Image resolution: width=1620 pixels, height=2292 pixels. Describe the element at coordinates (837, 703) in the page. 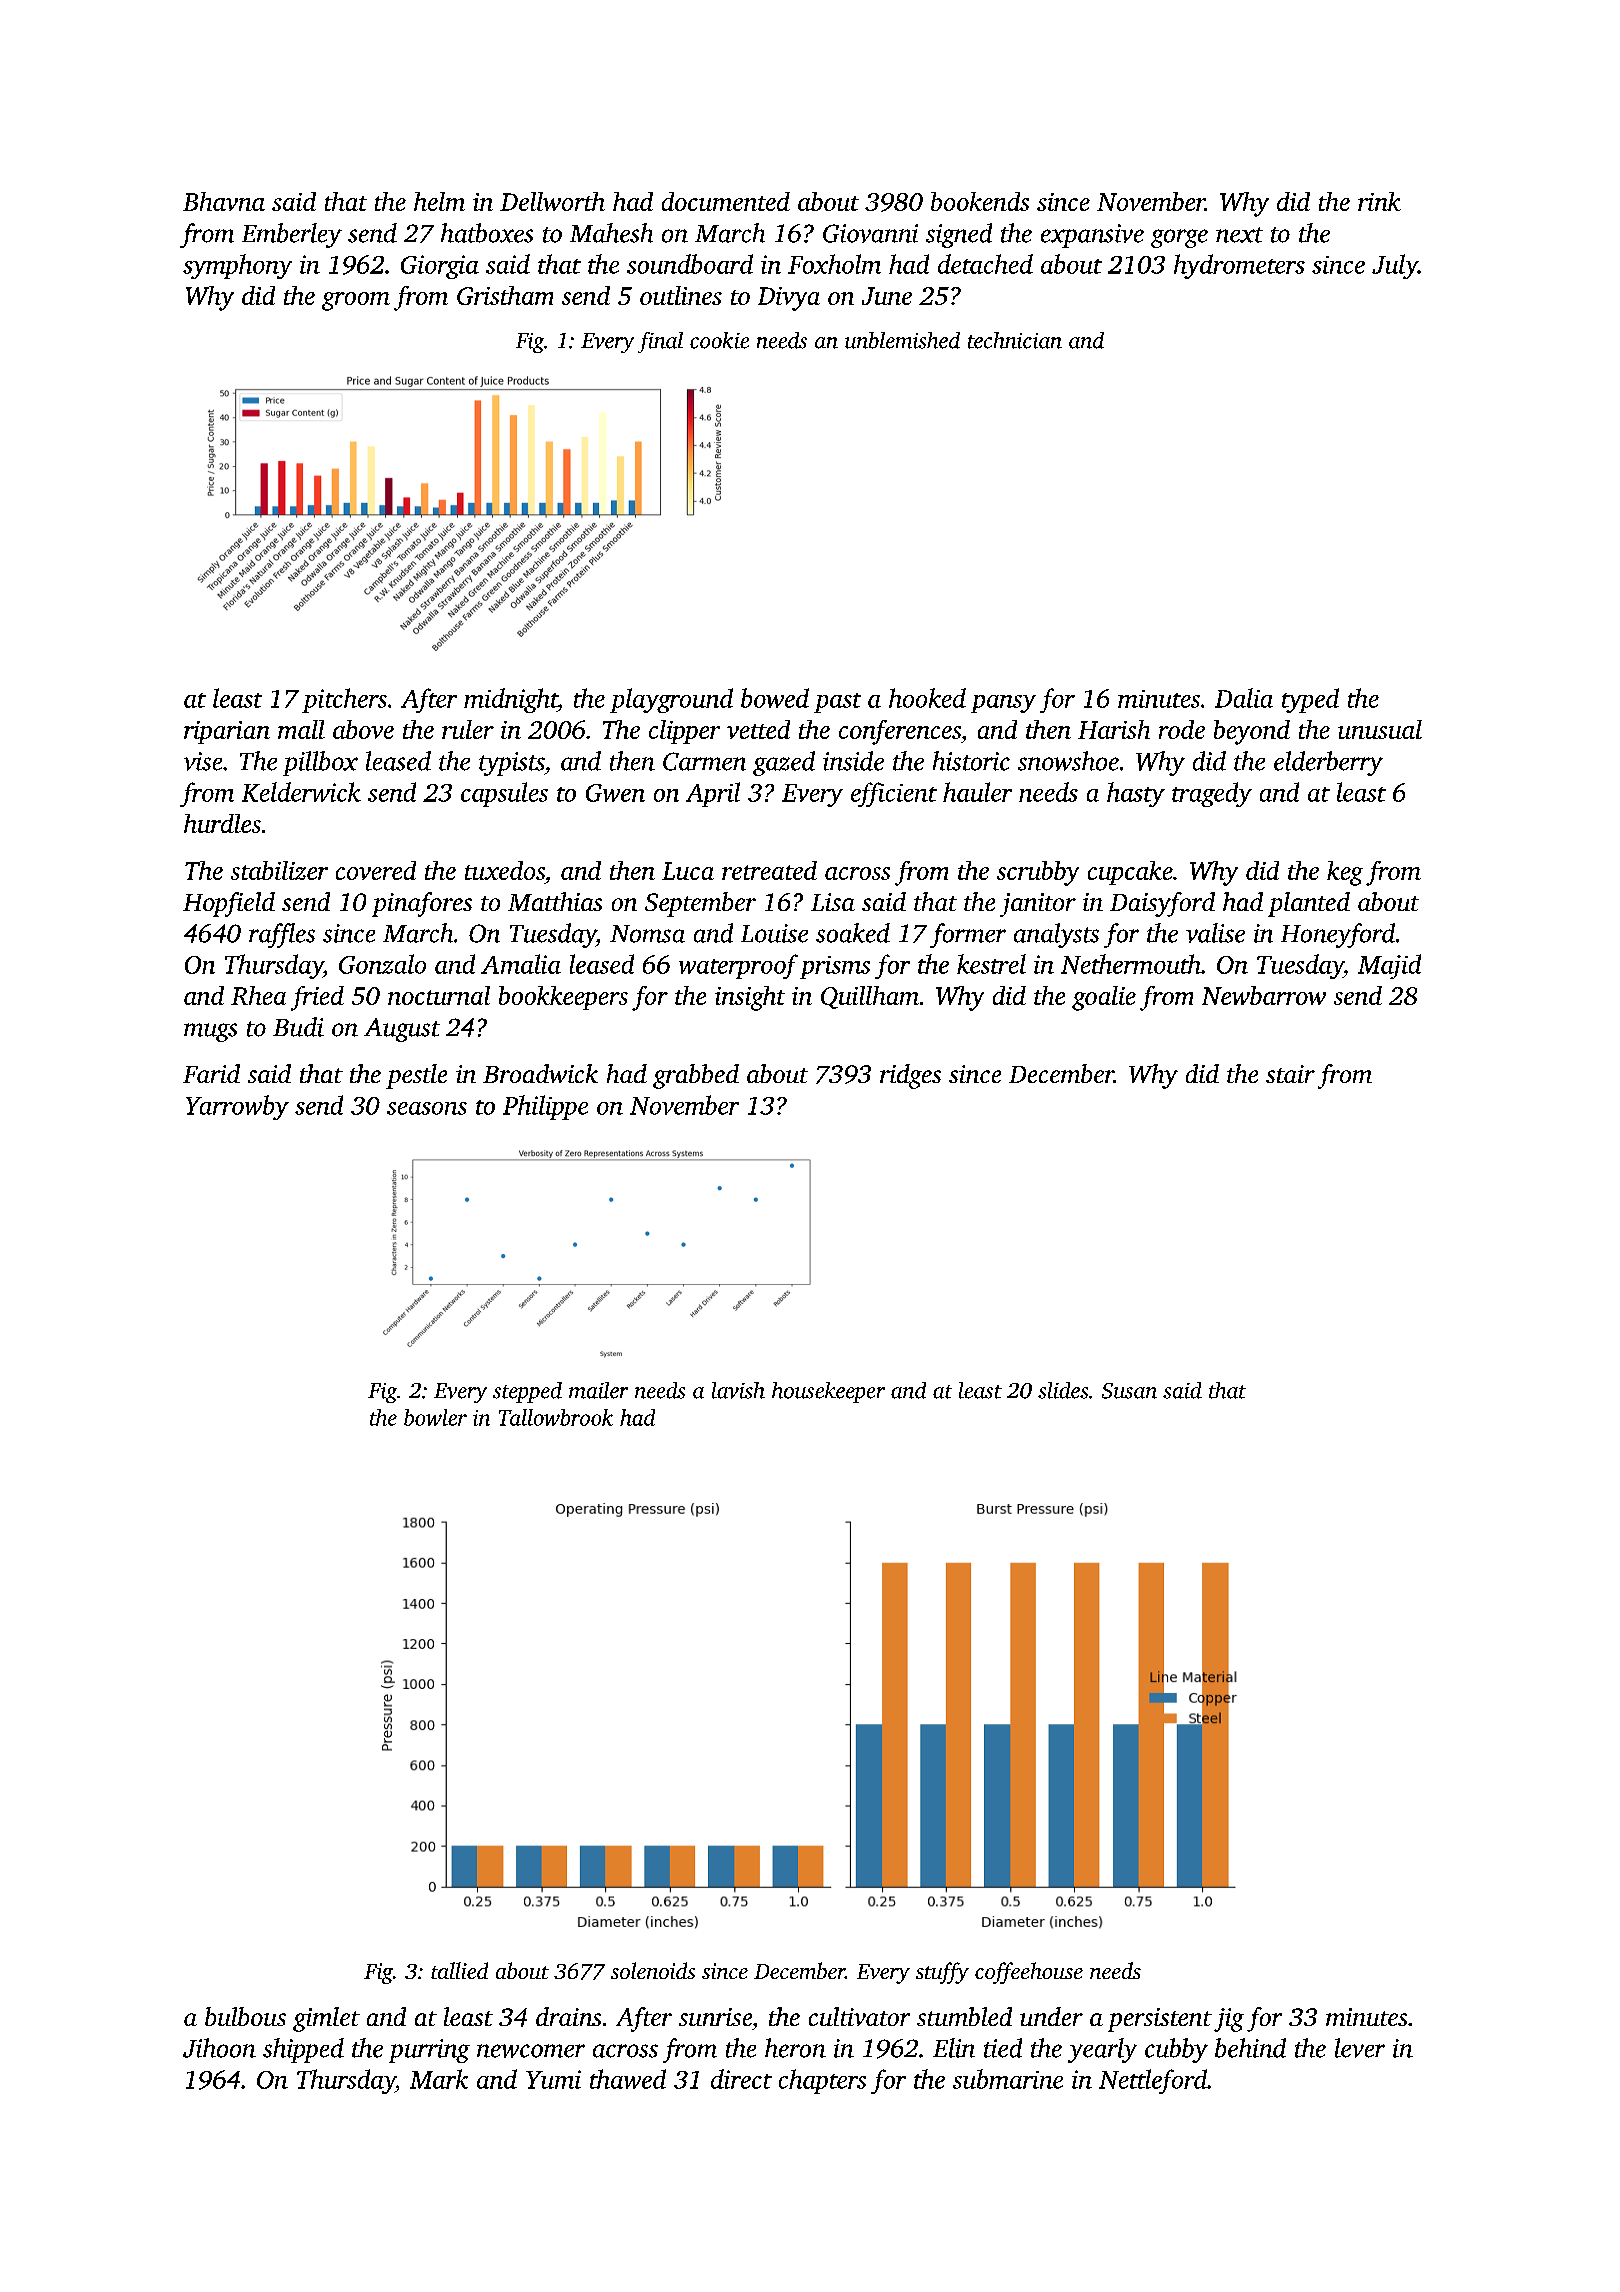

I see `past` at that location.
